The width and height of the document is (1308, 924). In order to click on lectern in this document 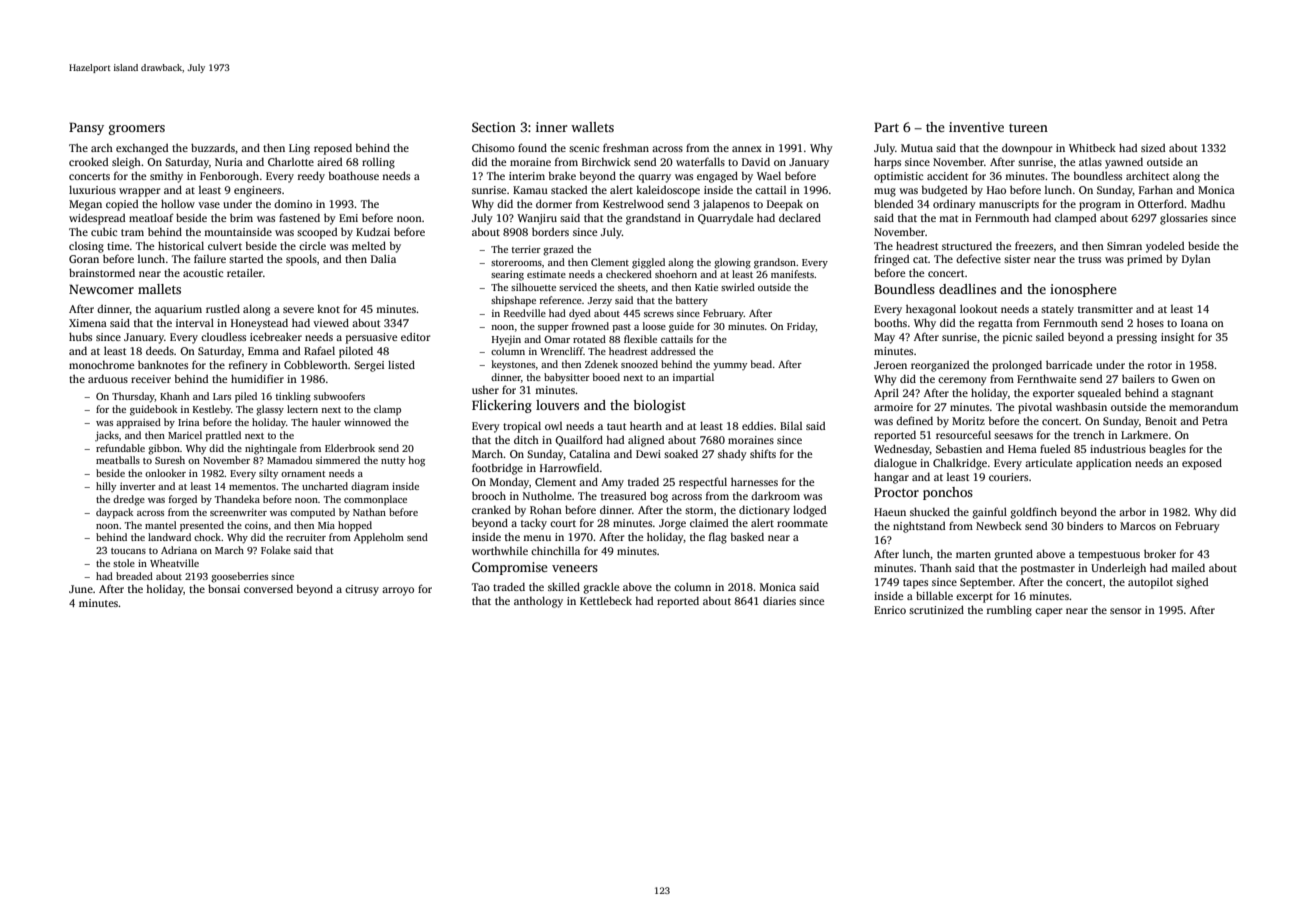, I will do `click(302, 409)`.
